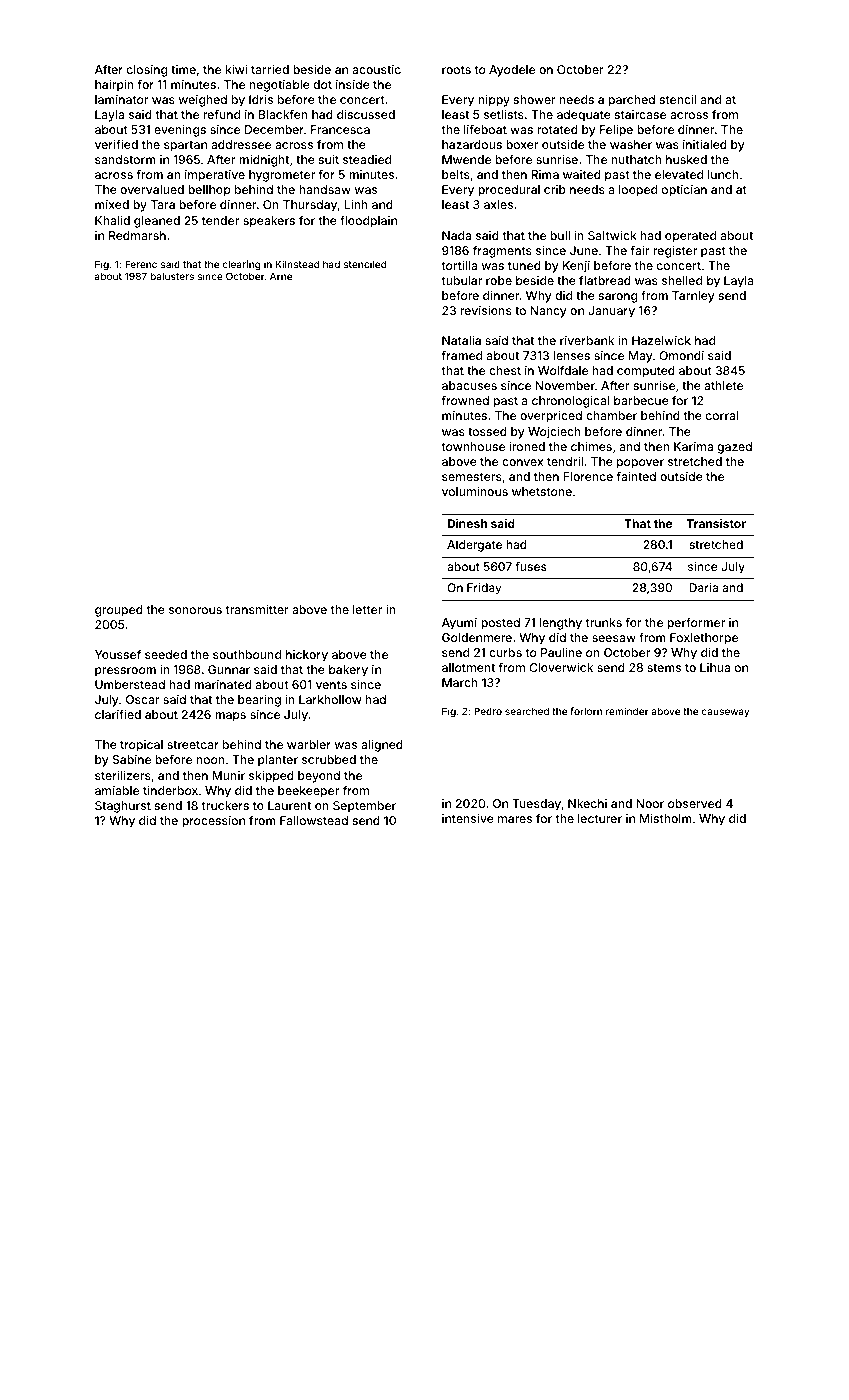 The image size is (849, 1400). What do you see at coordinates (473, 446) in the screenshot?
I see `townhouse` at bounding box center [473, 446].
